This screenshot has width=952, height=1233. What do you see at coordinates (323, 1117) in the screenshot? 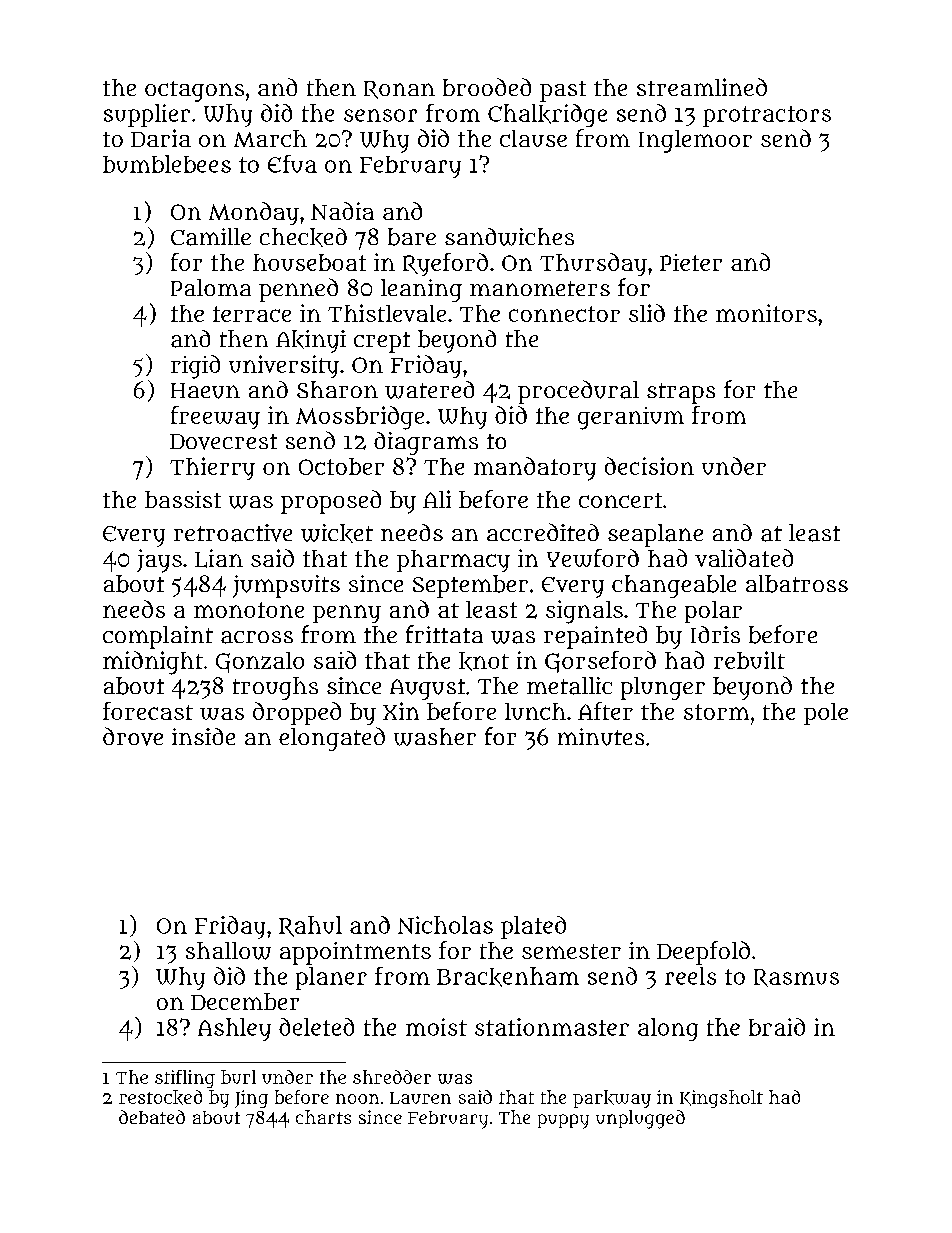
I see `charts` at bounding box center [323, 1117].
